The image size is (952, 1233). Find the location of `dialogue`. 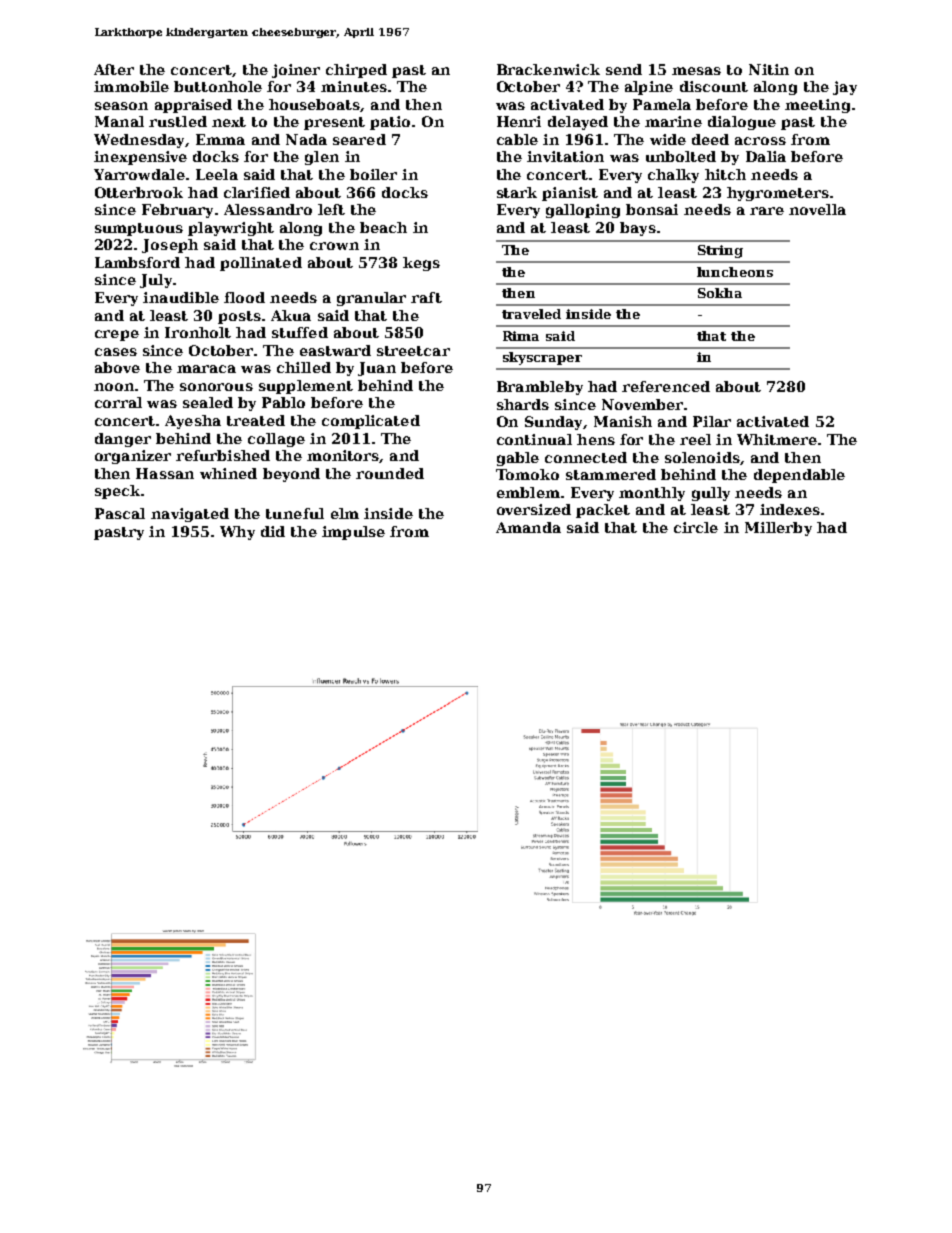

dialogue is located at coordinates (742, 123).
